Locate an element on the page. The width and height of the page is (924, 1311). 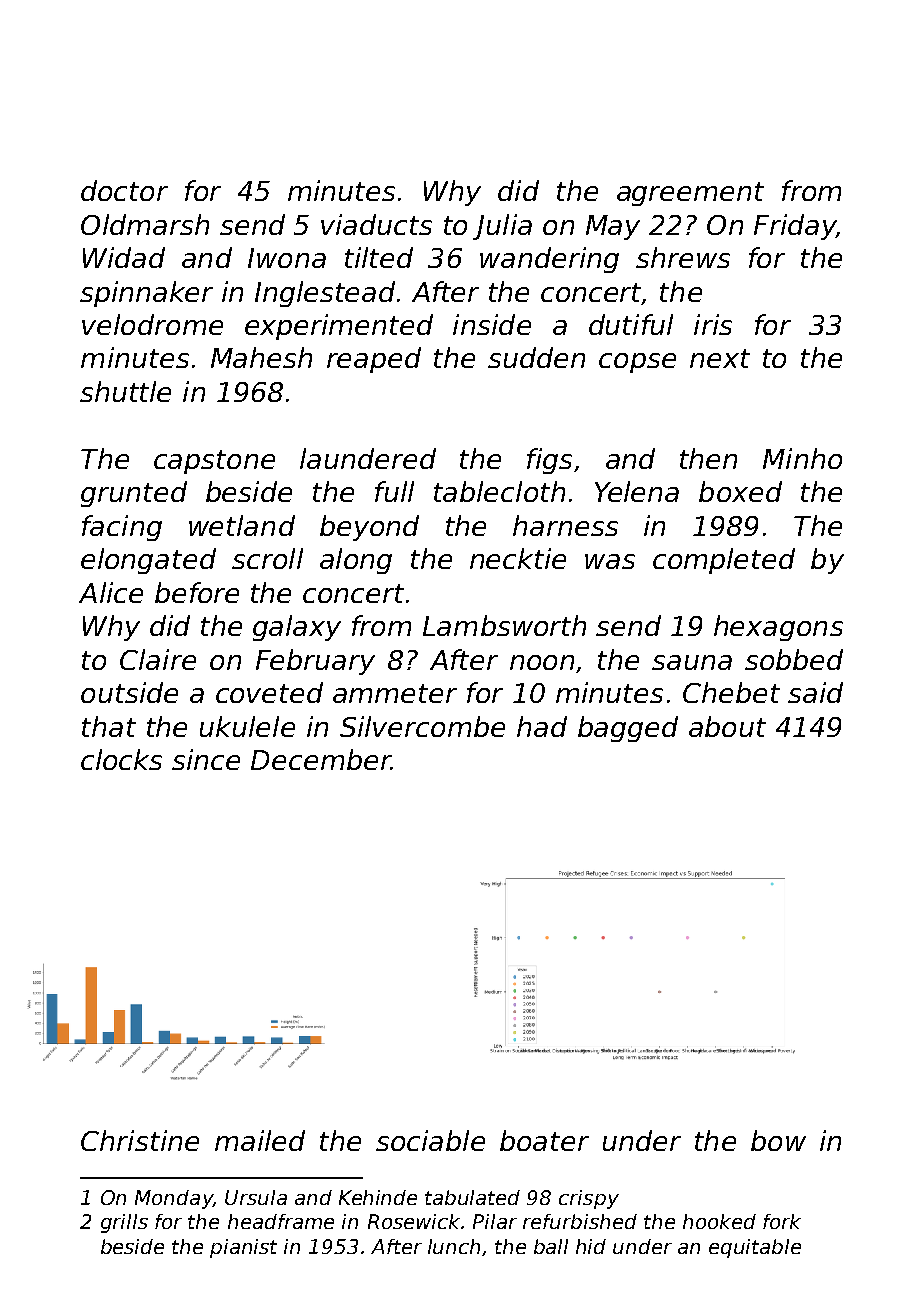
Julia is located at coordinates (502, 227).
